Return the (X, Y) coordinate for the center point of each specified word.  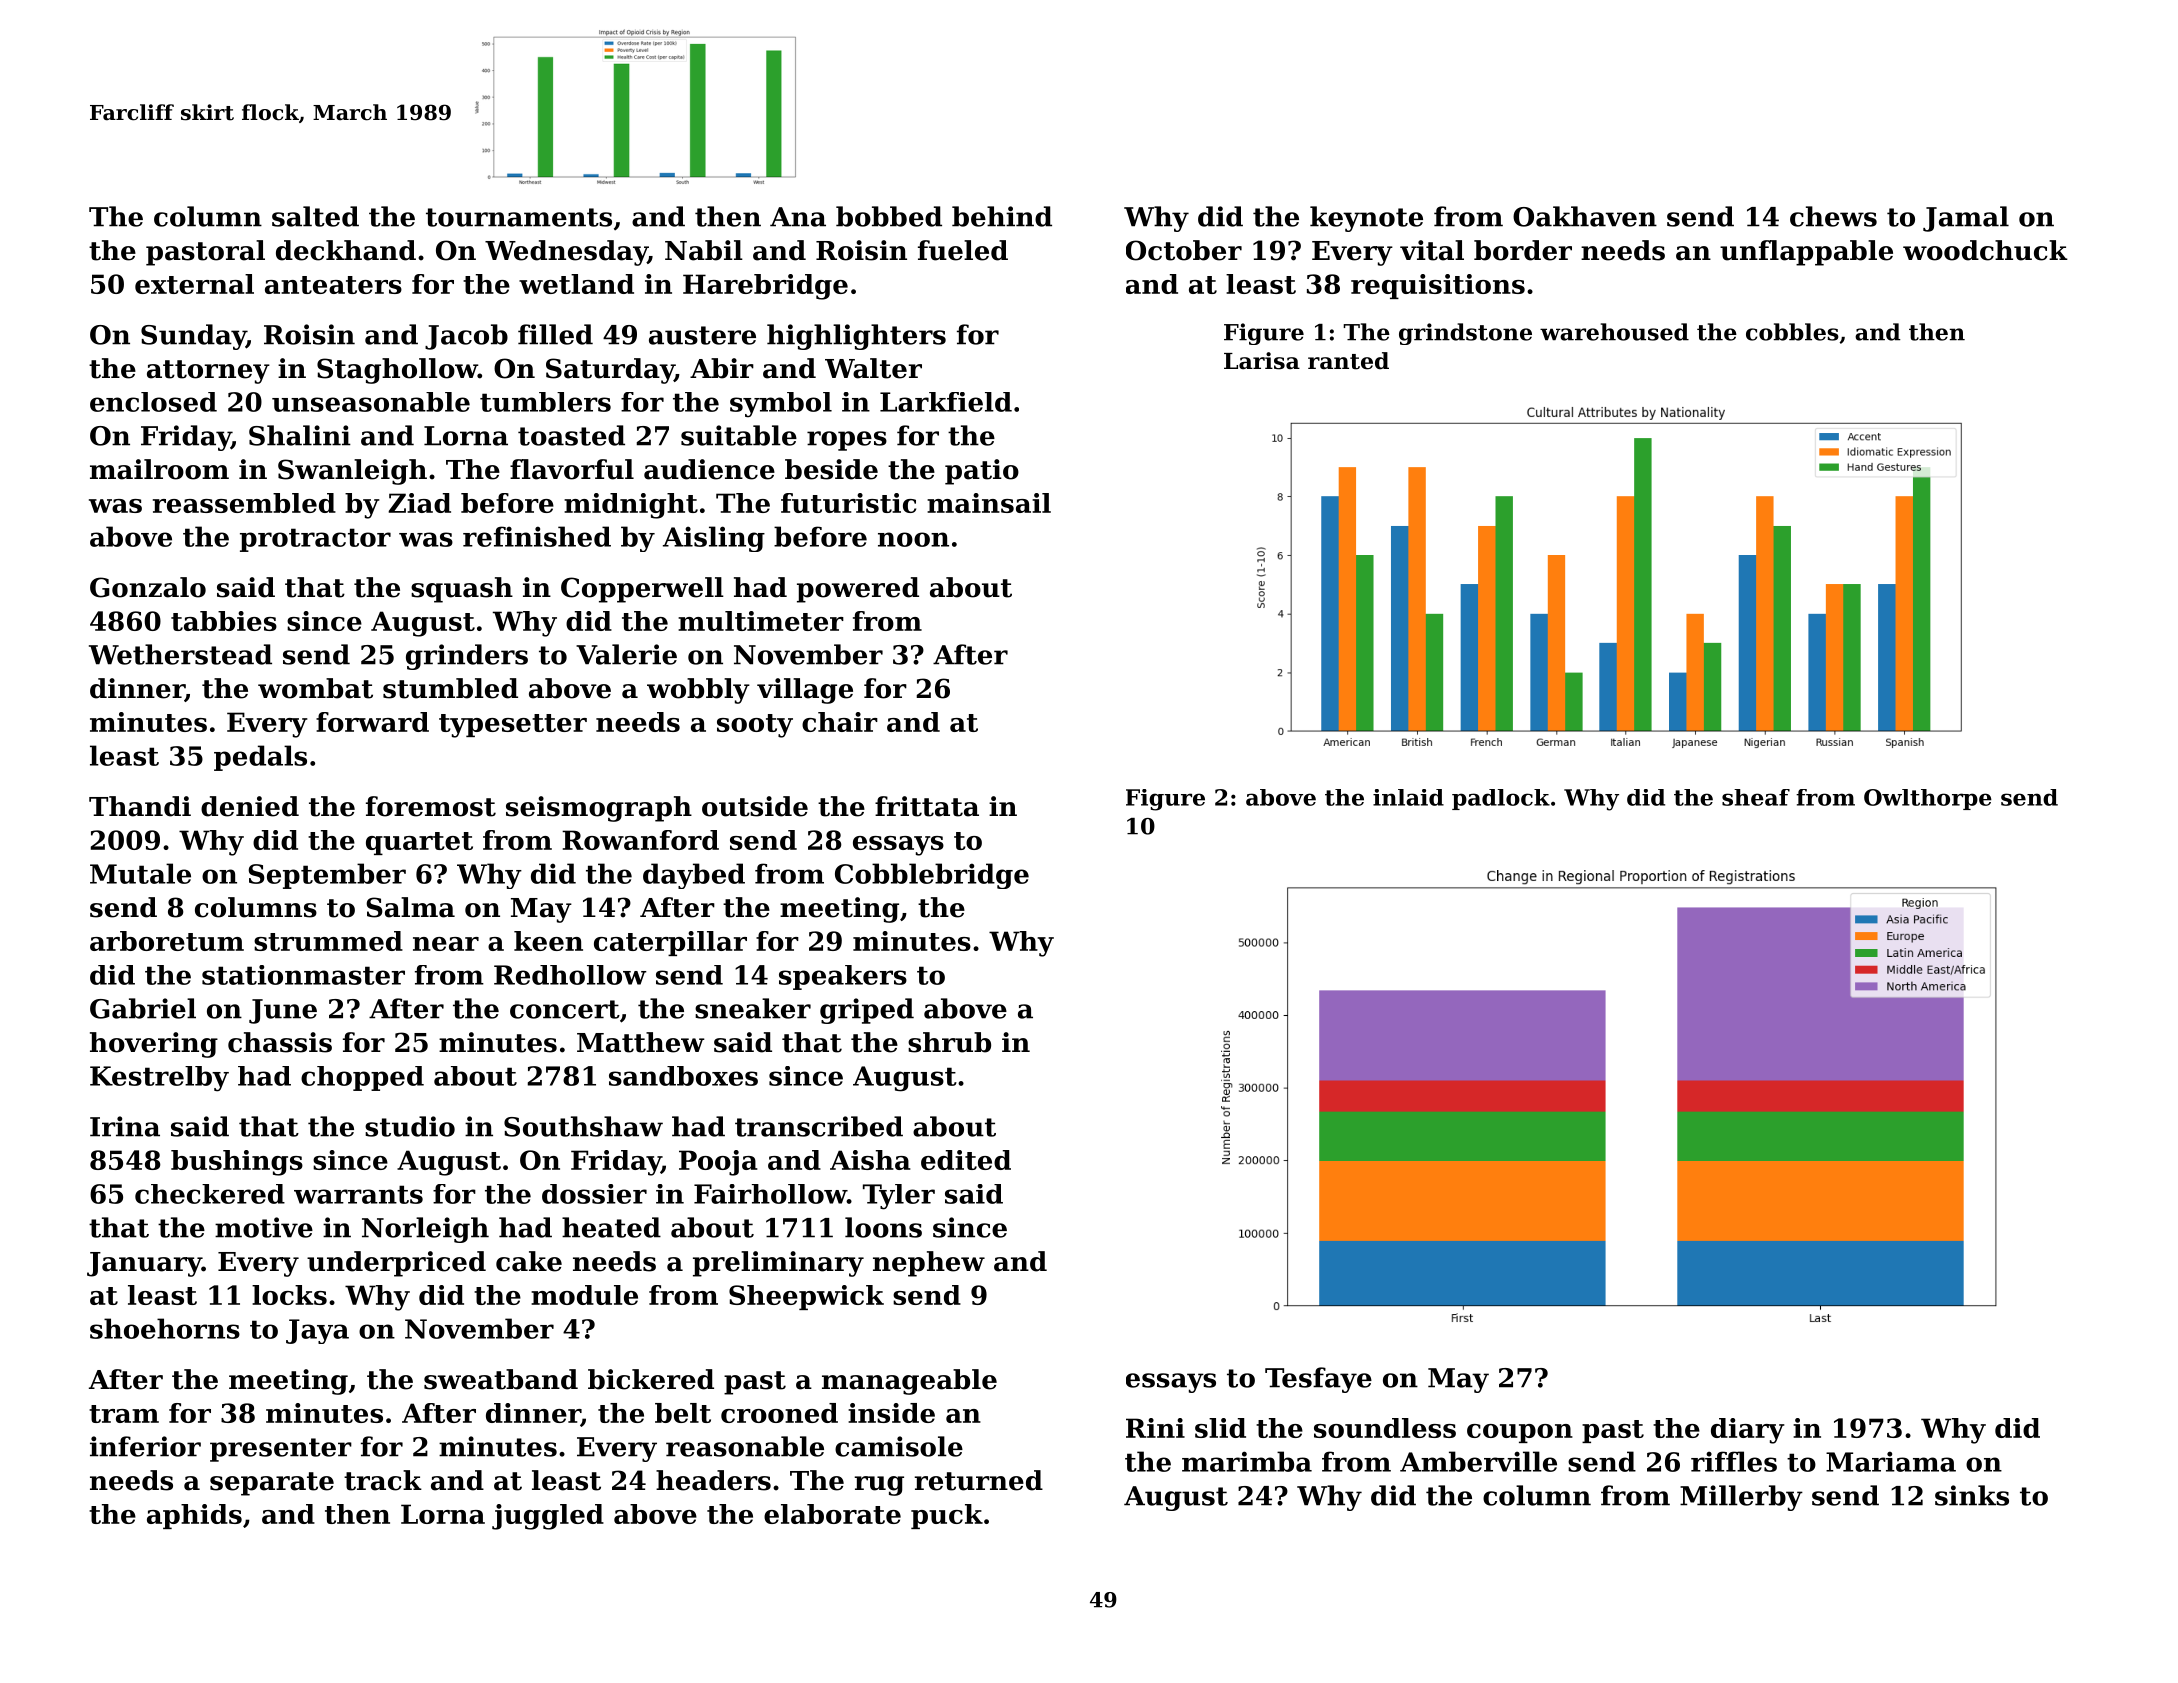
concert (565, 1009)
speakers (843, 977)
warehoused (1614, 332)
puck (947, 1516)
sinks (1972, 1495)
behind (1002, 216)
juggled (548, 1517)
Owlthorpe (1928, 799)
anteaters (333, 285)
